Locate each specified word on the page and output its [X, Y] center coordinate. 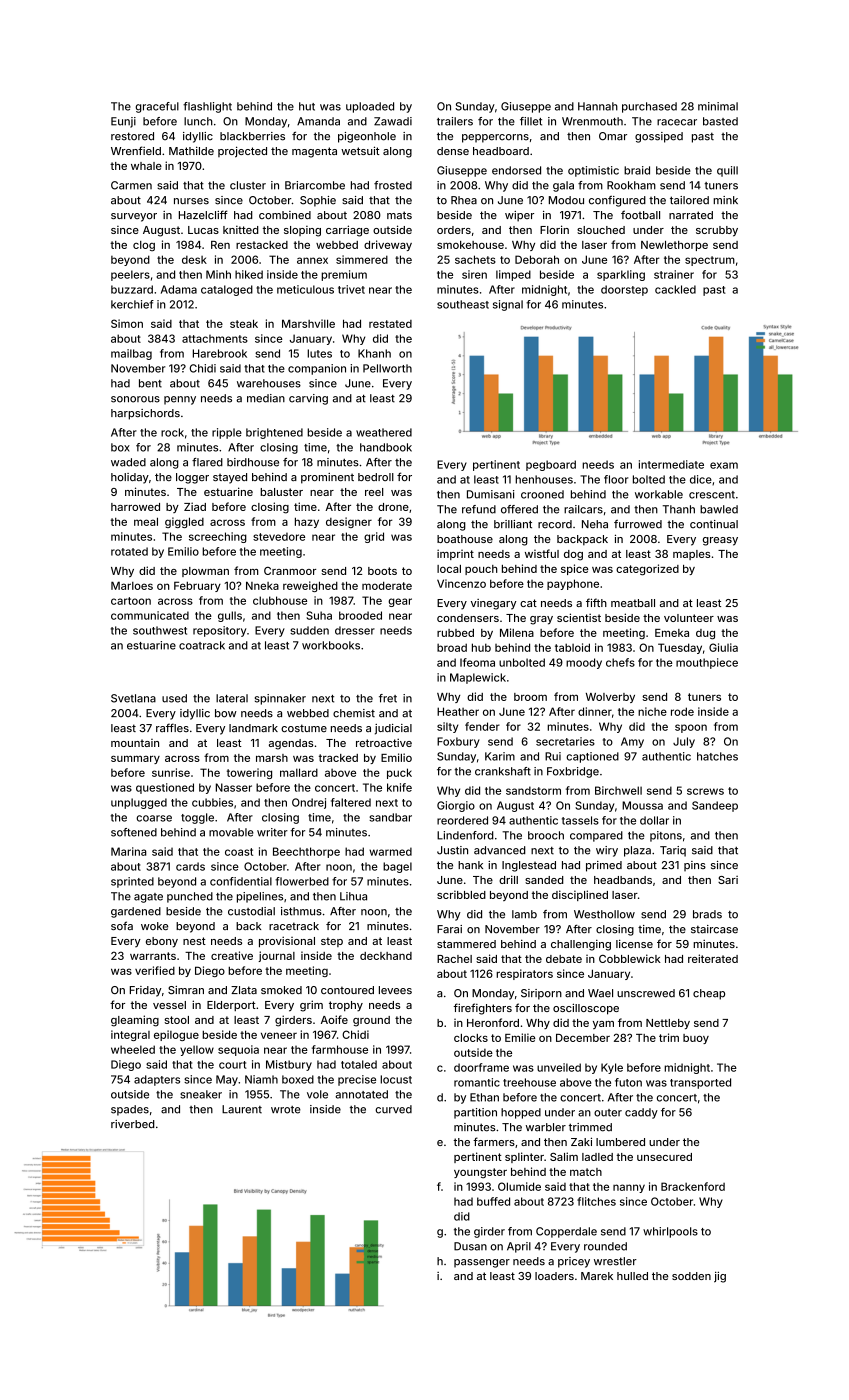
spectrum [710, 261]
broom [530, 697]
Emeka [672, 633]
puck [399, 773]
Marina [129, 851]
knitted [240, 229]
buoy [696, 1039]
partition [475, 1113]
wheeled [133, 1049]
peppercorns [495, 138]
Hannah [598, 106]
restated [390, 324]
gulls [230, 616]
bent [150, 383]
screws [705, 791]
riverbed [132, 1124]
